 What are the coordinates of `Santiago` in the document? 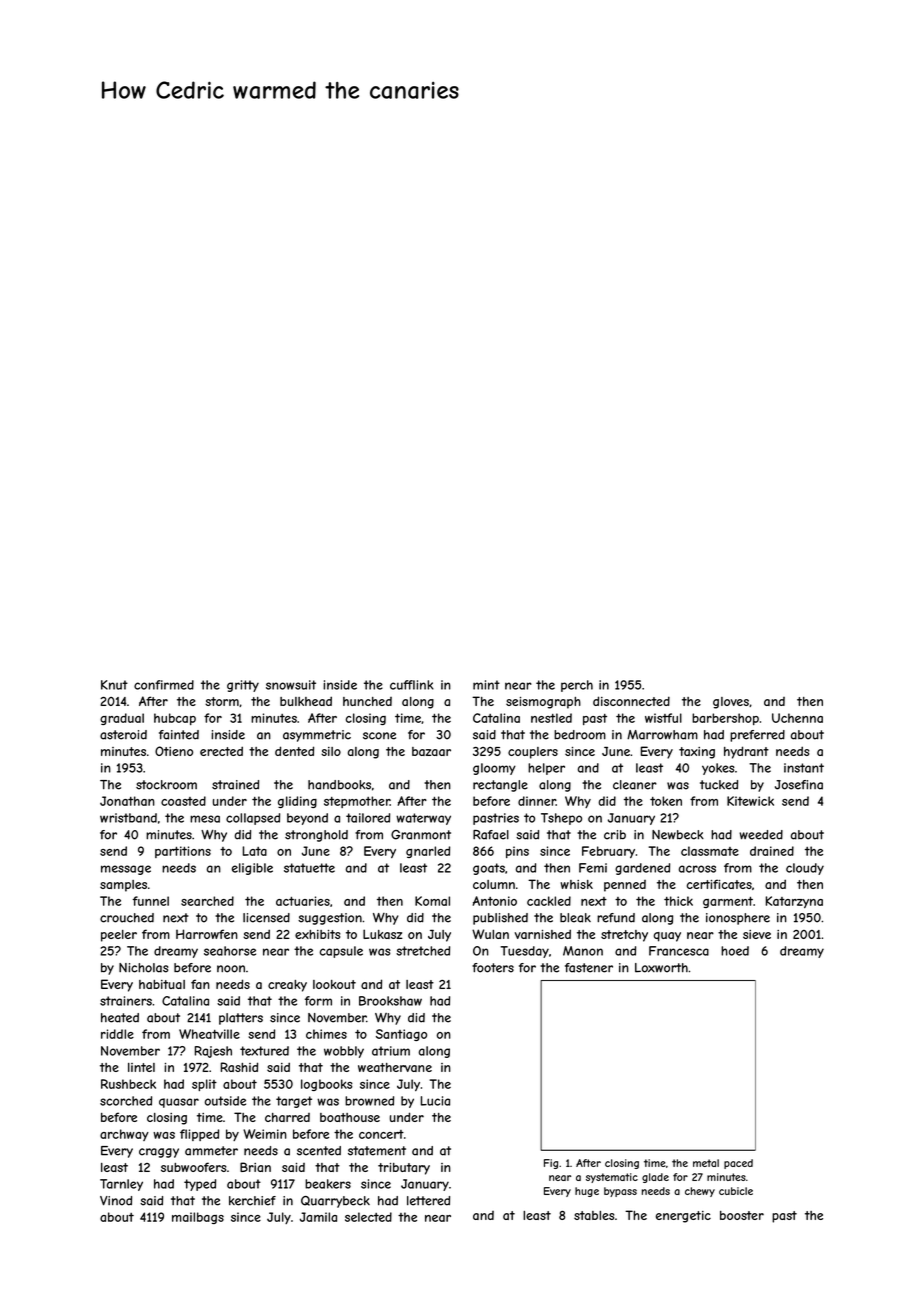 It's located at (401, 1035).
